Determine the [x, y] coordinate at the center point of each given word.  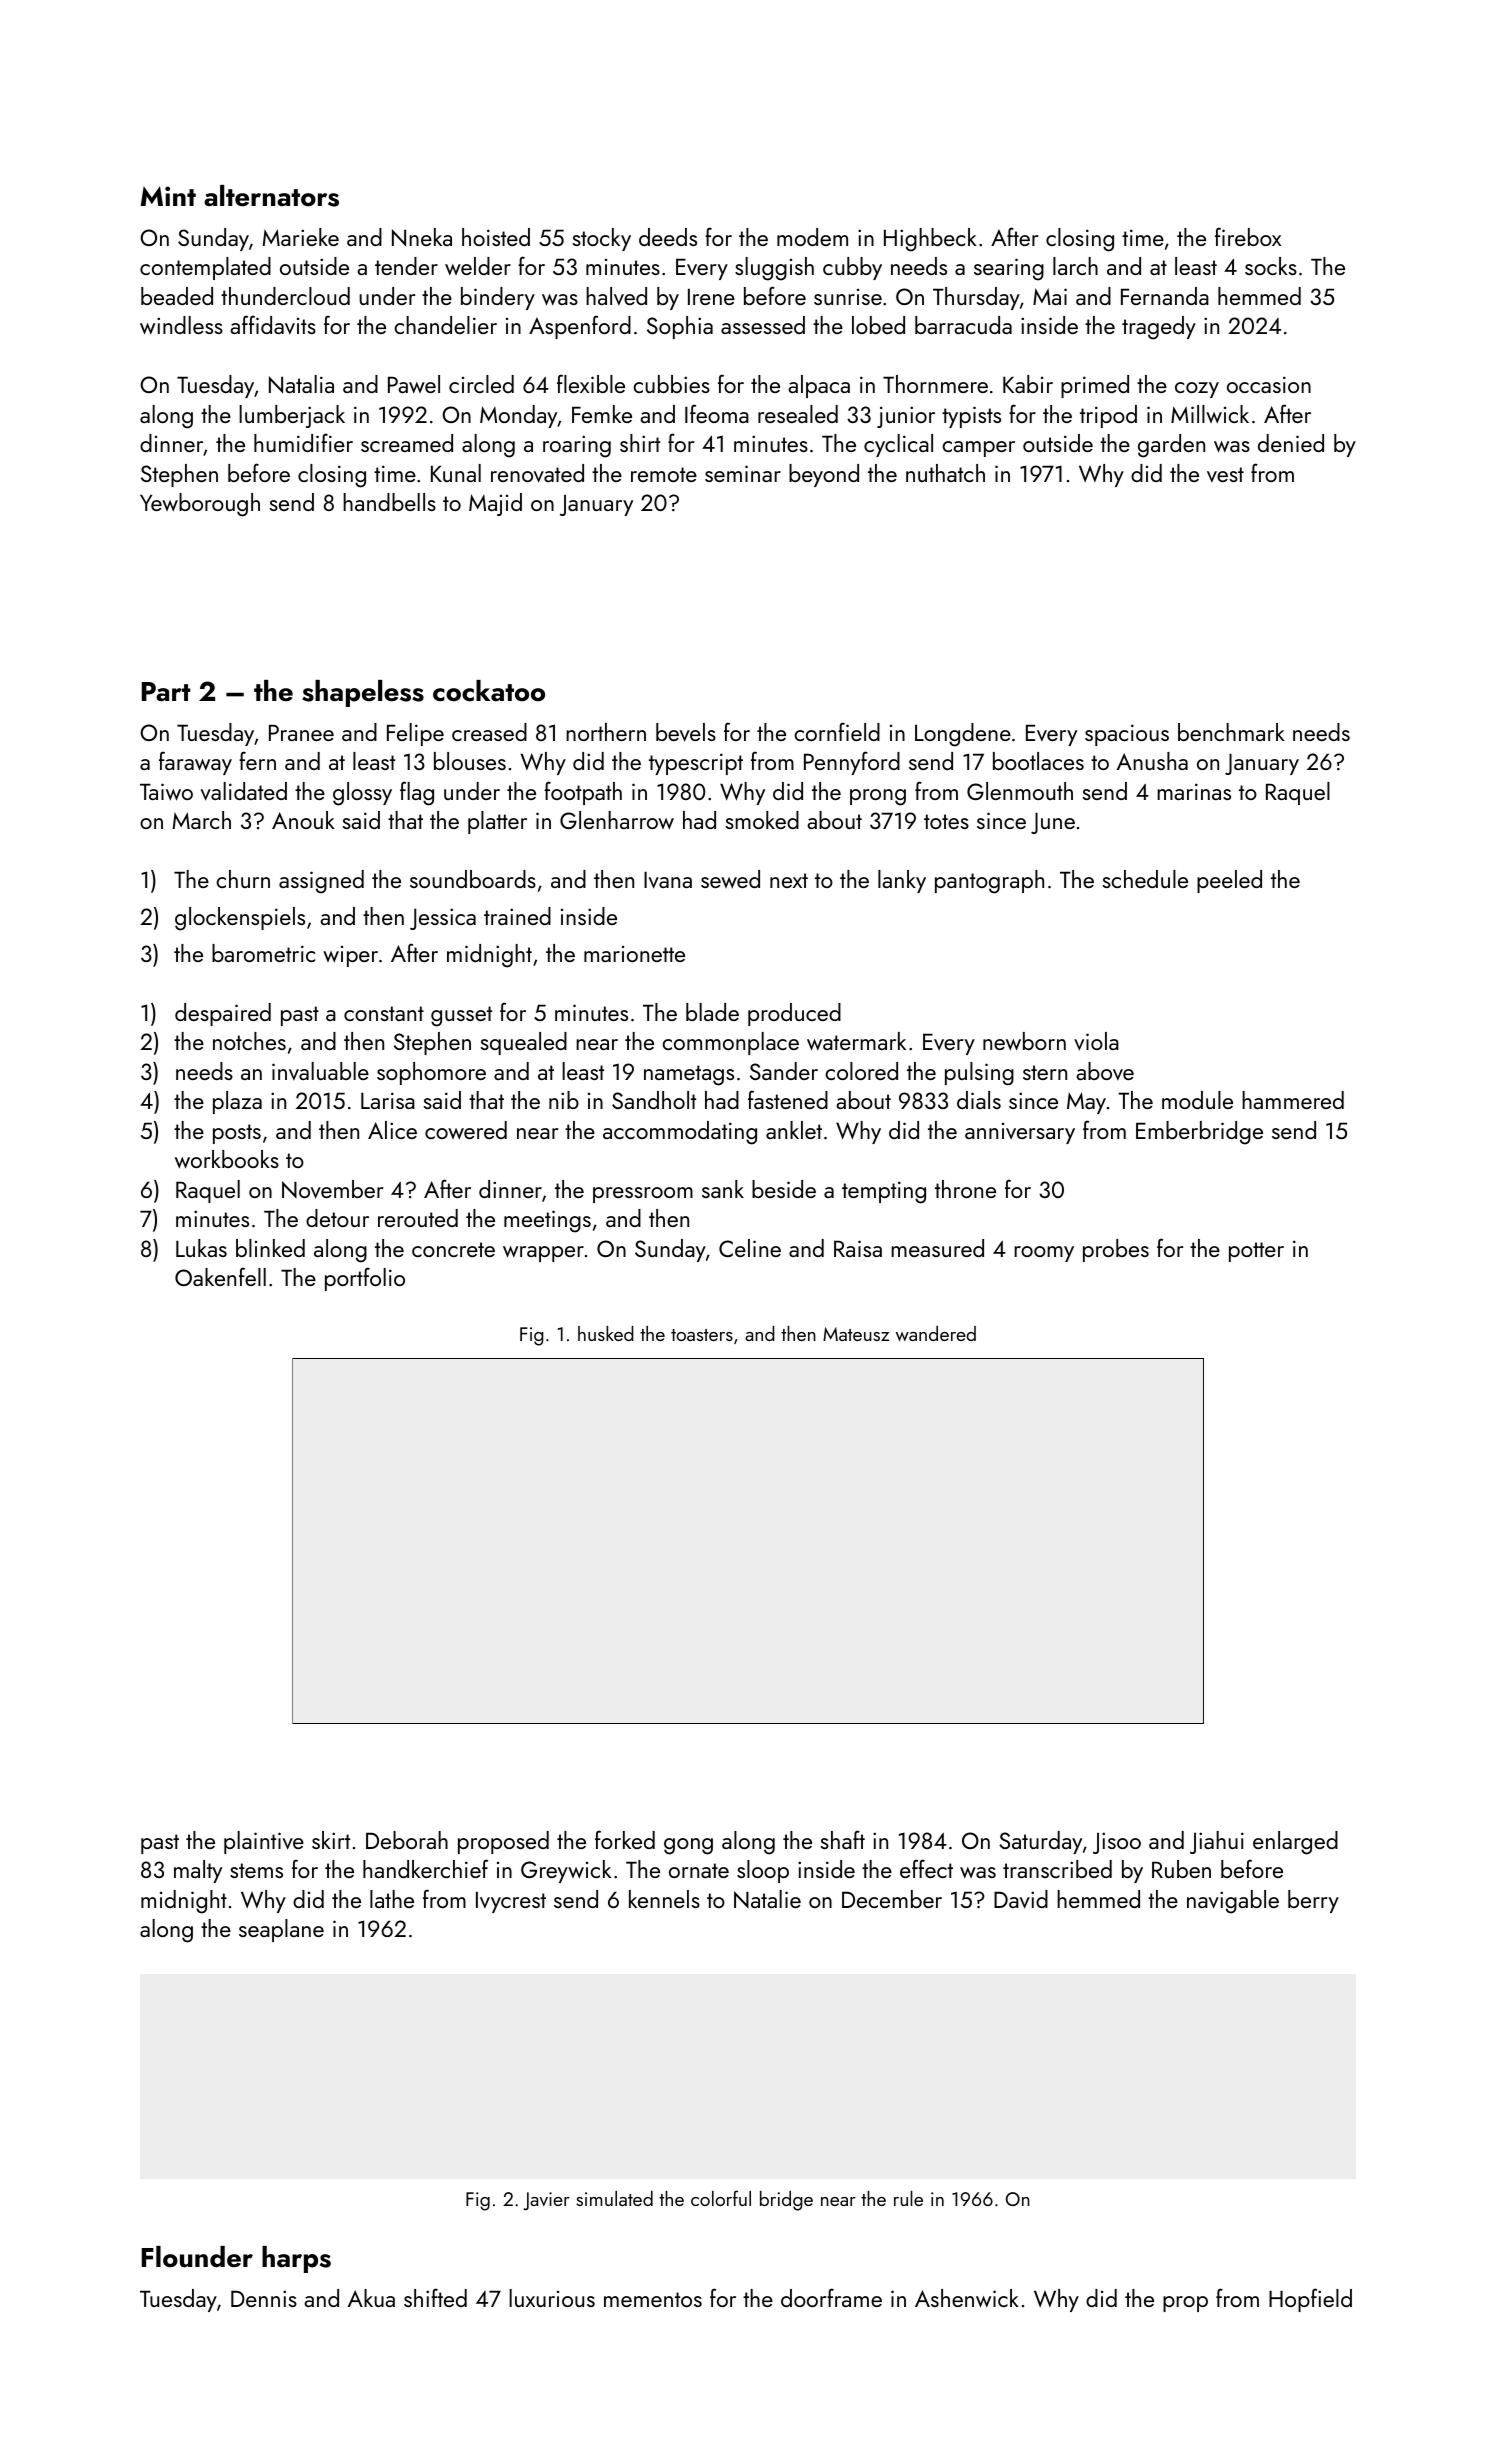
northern [606, 732]
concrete [453, 1249]
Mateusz [856, 1334]
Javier [546, 2201]
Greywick [566, 1871]
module [1197, 1100]
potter [1256, 1252]
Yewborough [200, 505]
